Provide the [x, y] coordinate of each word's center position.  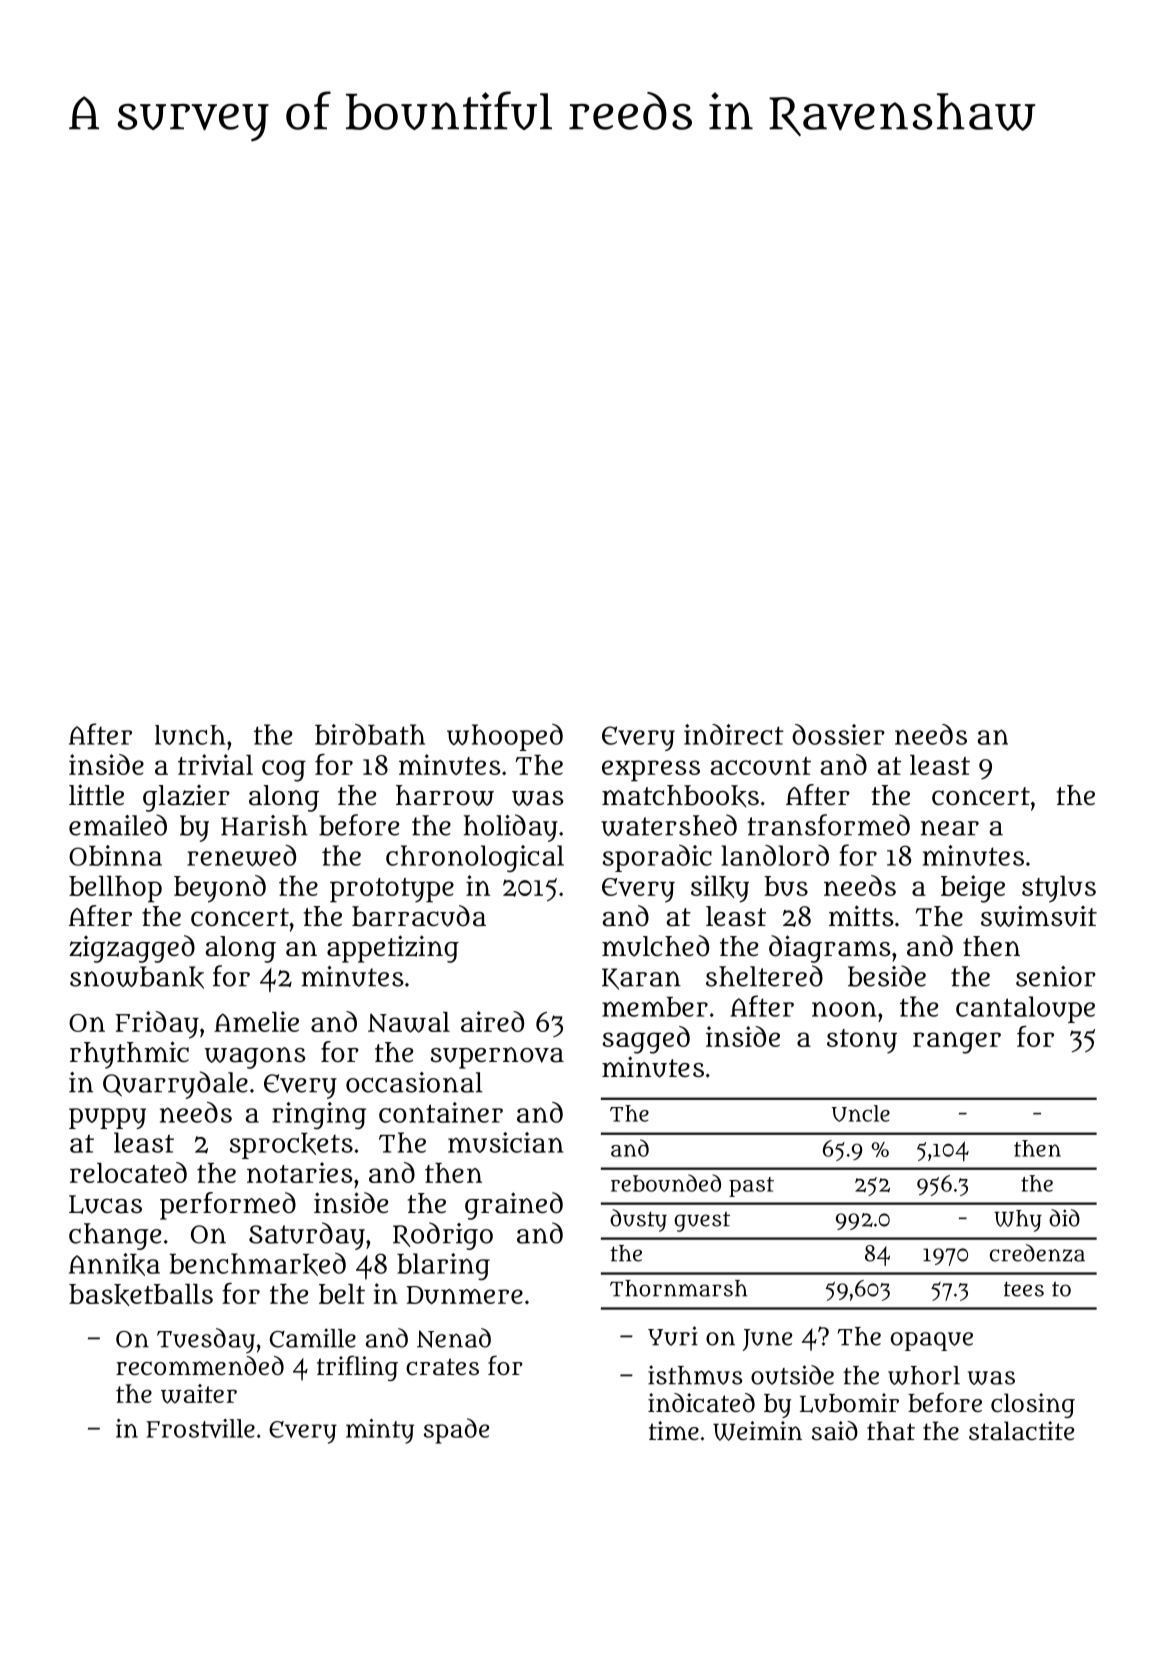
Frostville [200, 1428]
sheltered [764, 976]
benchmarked [258, 1264]
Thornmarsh [678, 1288]
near [950, 828]
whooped [505, 737]
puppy [107, 1118]
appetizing [393, 949]
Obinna [115, 855]
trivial [215, 764]
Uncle [861, 1113]
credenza [1037, 1253]
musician [505, 1142]
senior [1056, 976]
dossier [838, 734]
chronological [475, 858]
